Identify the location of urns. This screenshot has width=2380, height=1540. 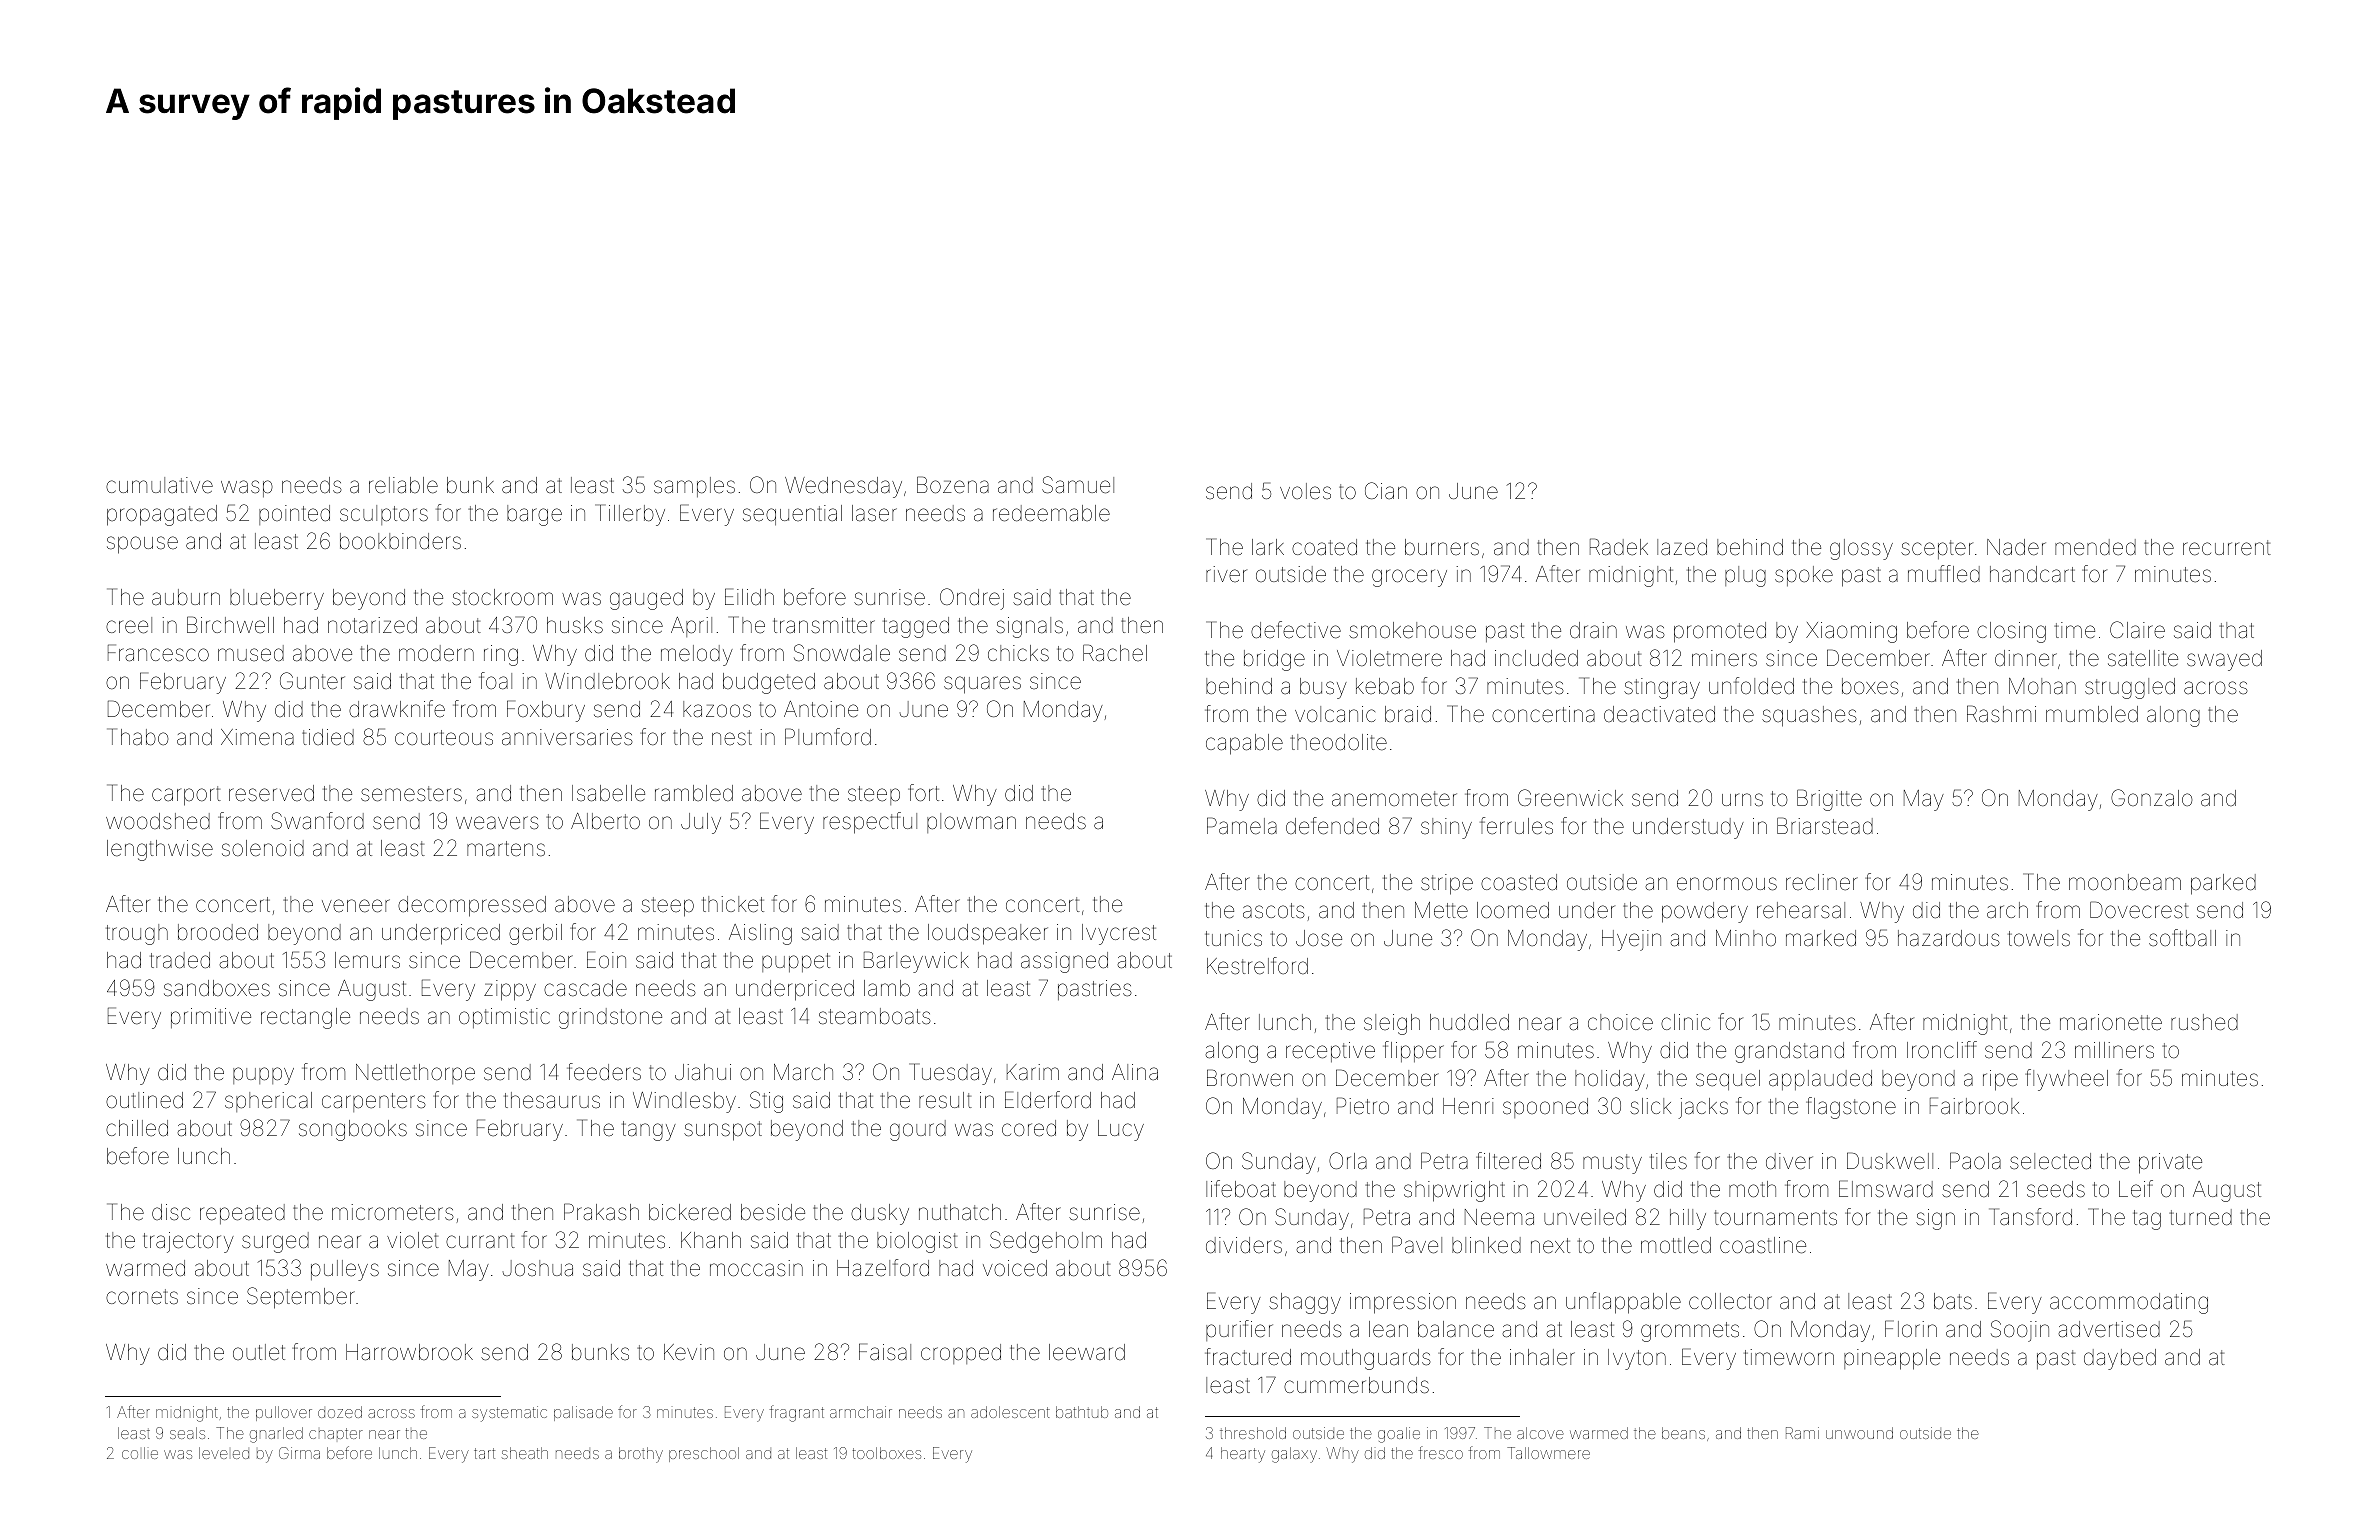
(1742, 800).
